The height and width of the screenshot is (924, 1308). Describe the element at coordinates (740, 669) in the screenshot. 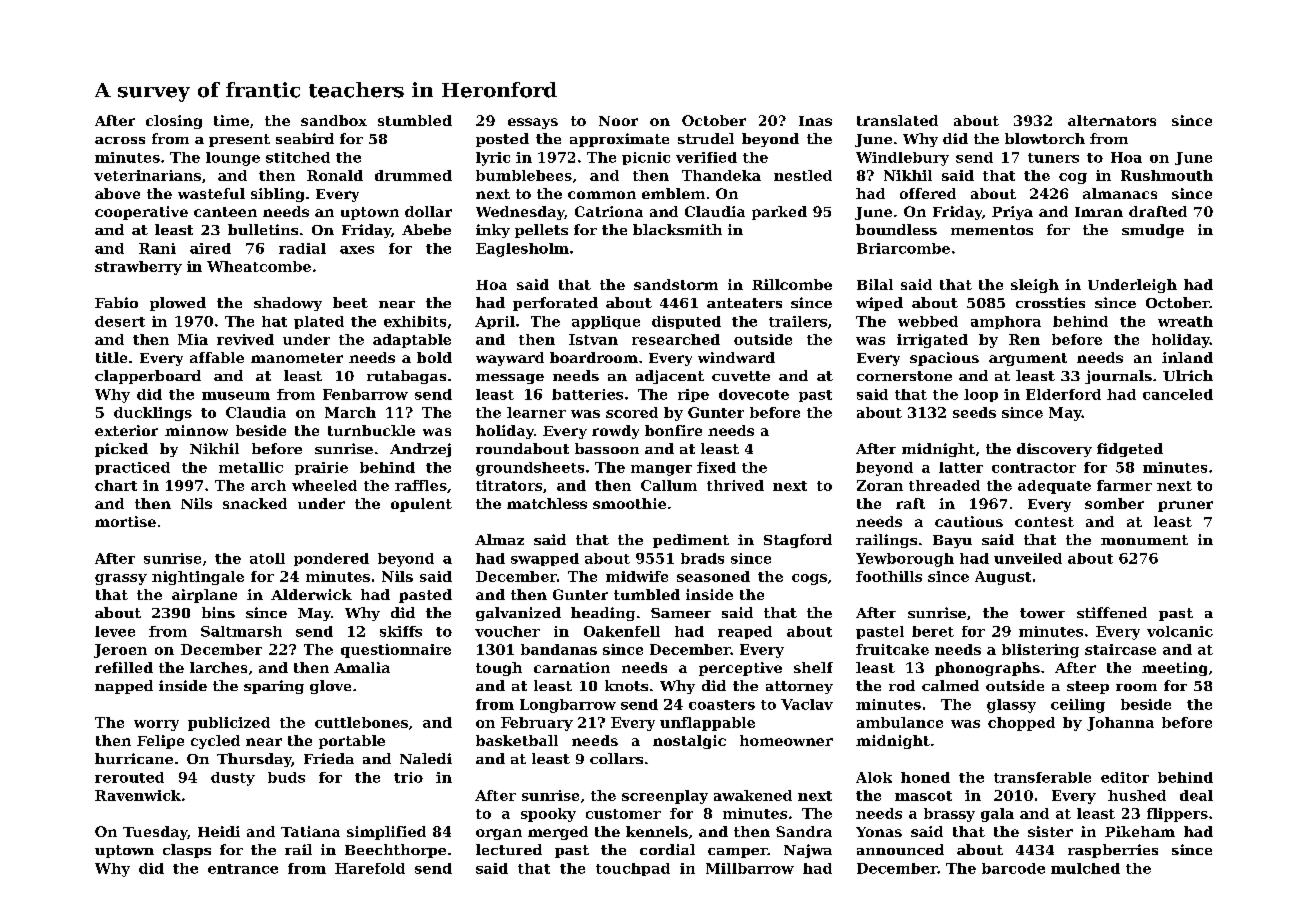

I see `perceptive` at that location.
